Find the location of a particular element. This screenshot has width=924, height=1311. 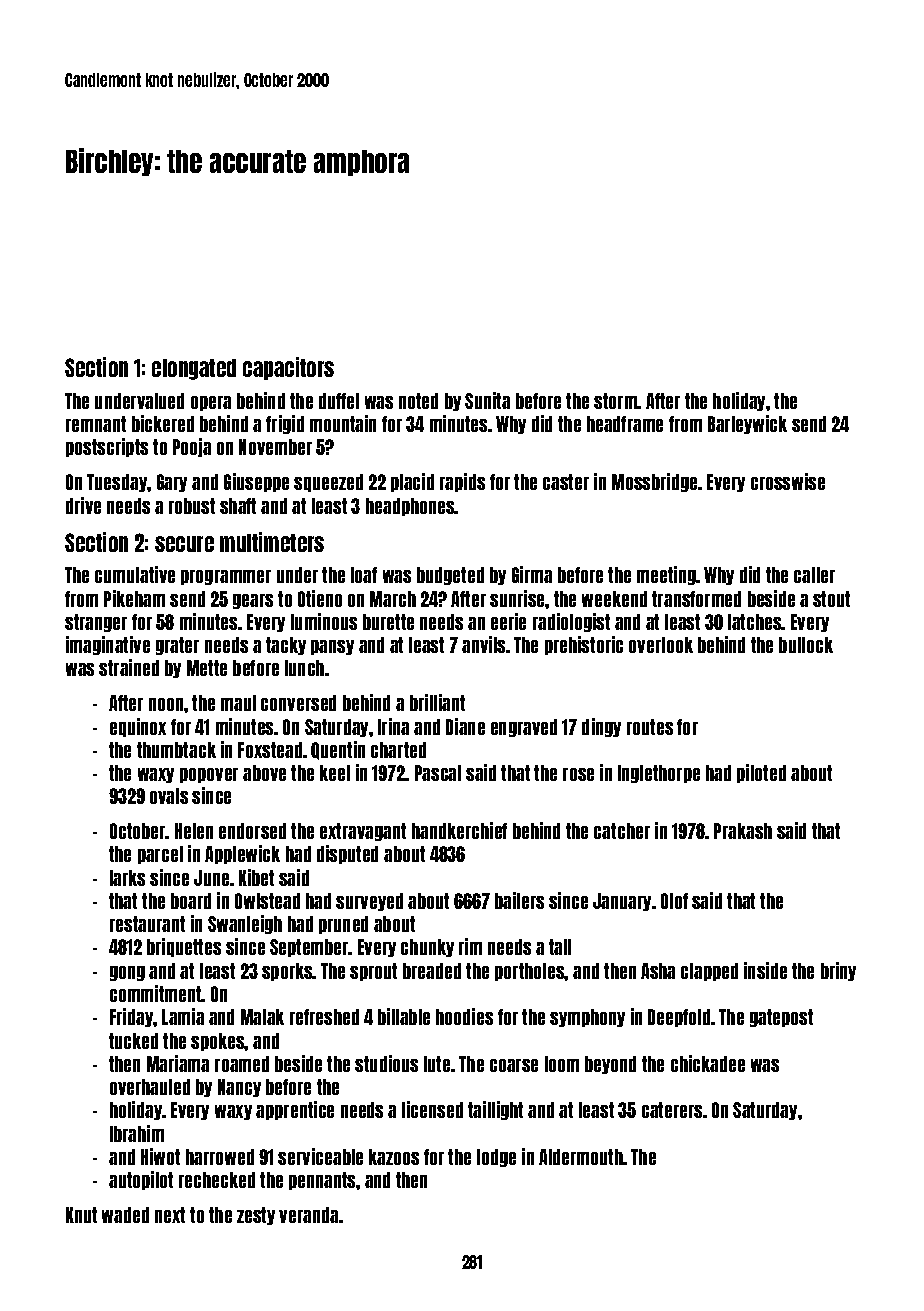

commitment is located at coordinates (156, 993).
